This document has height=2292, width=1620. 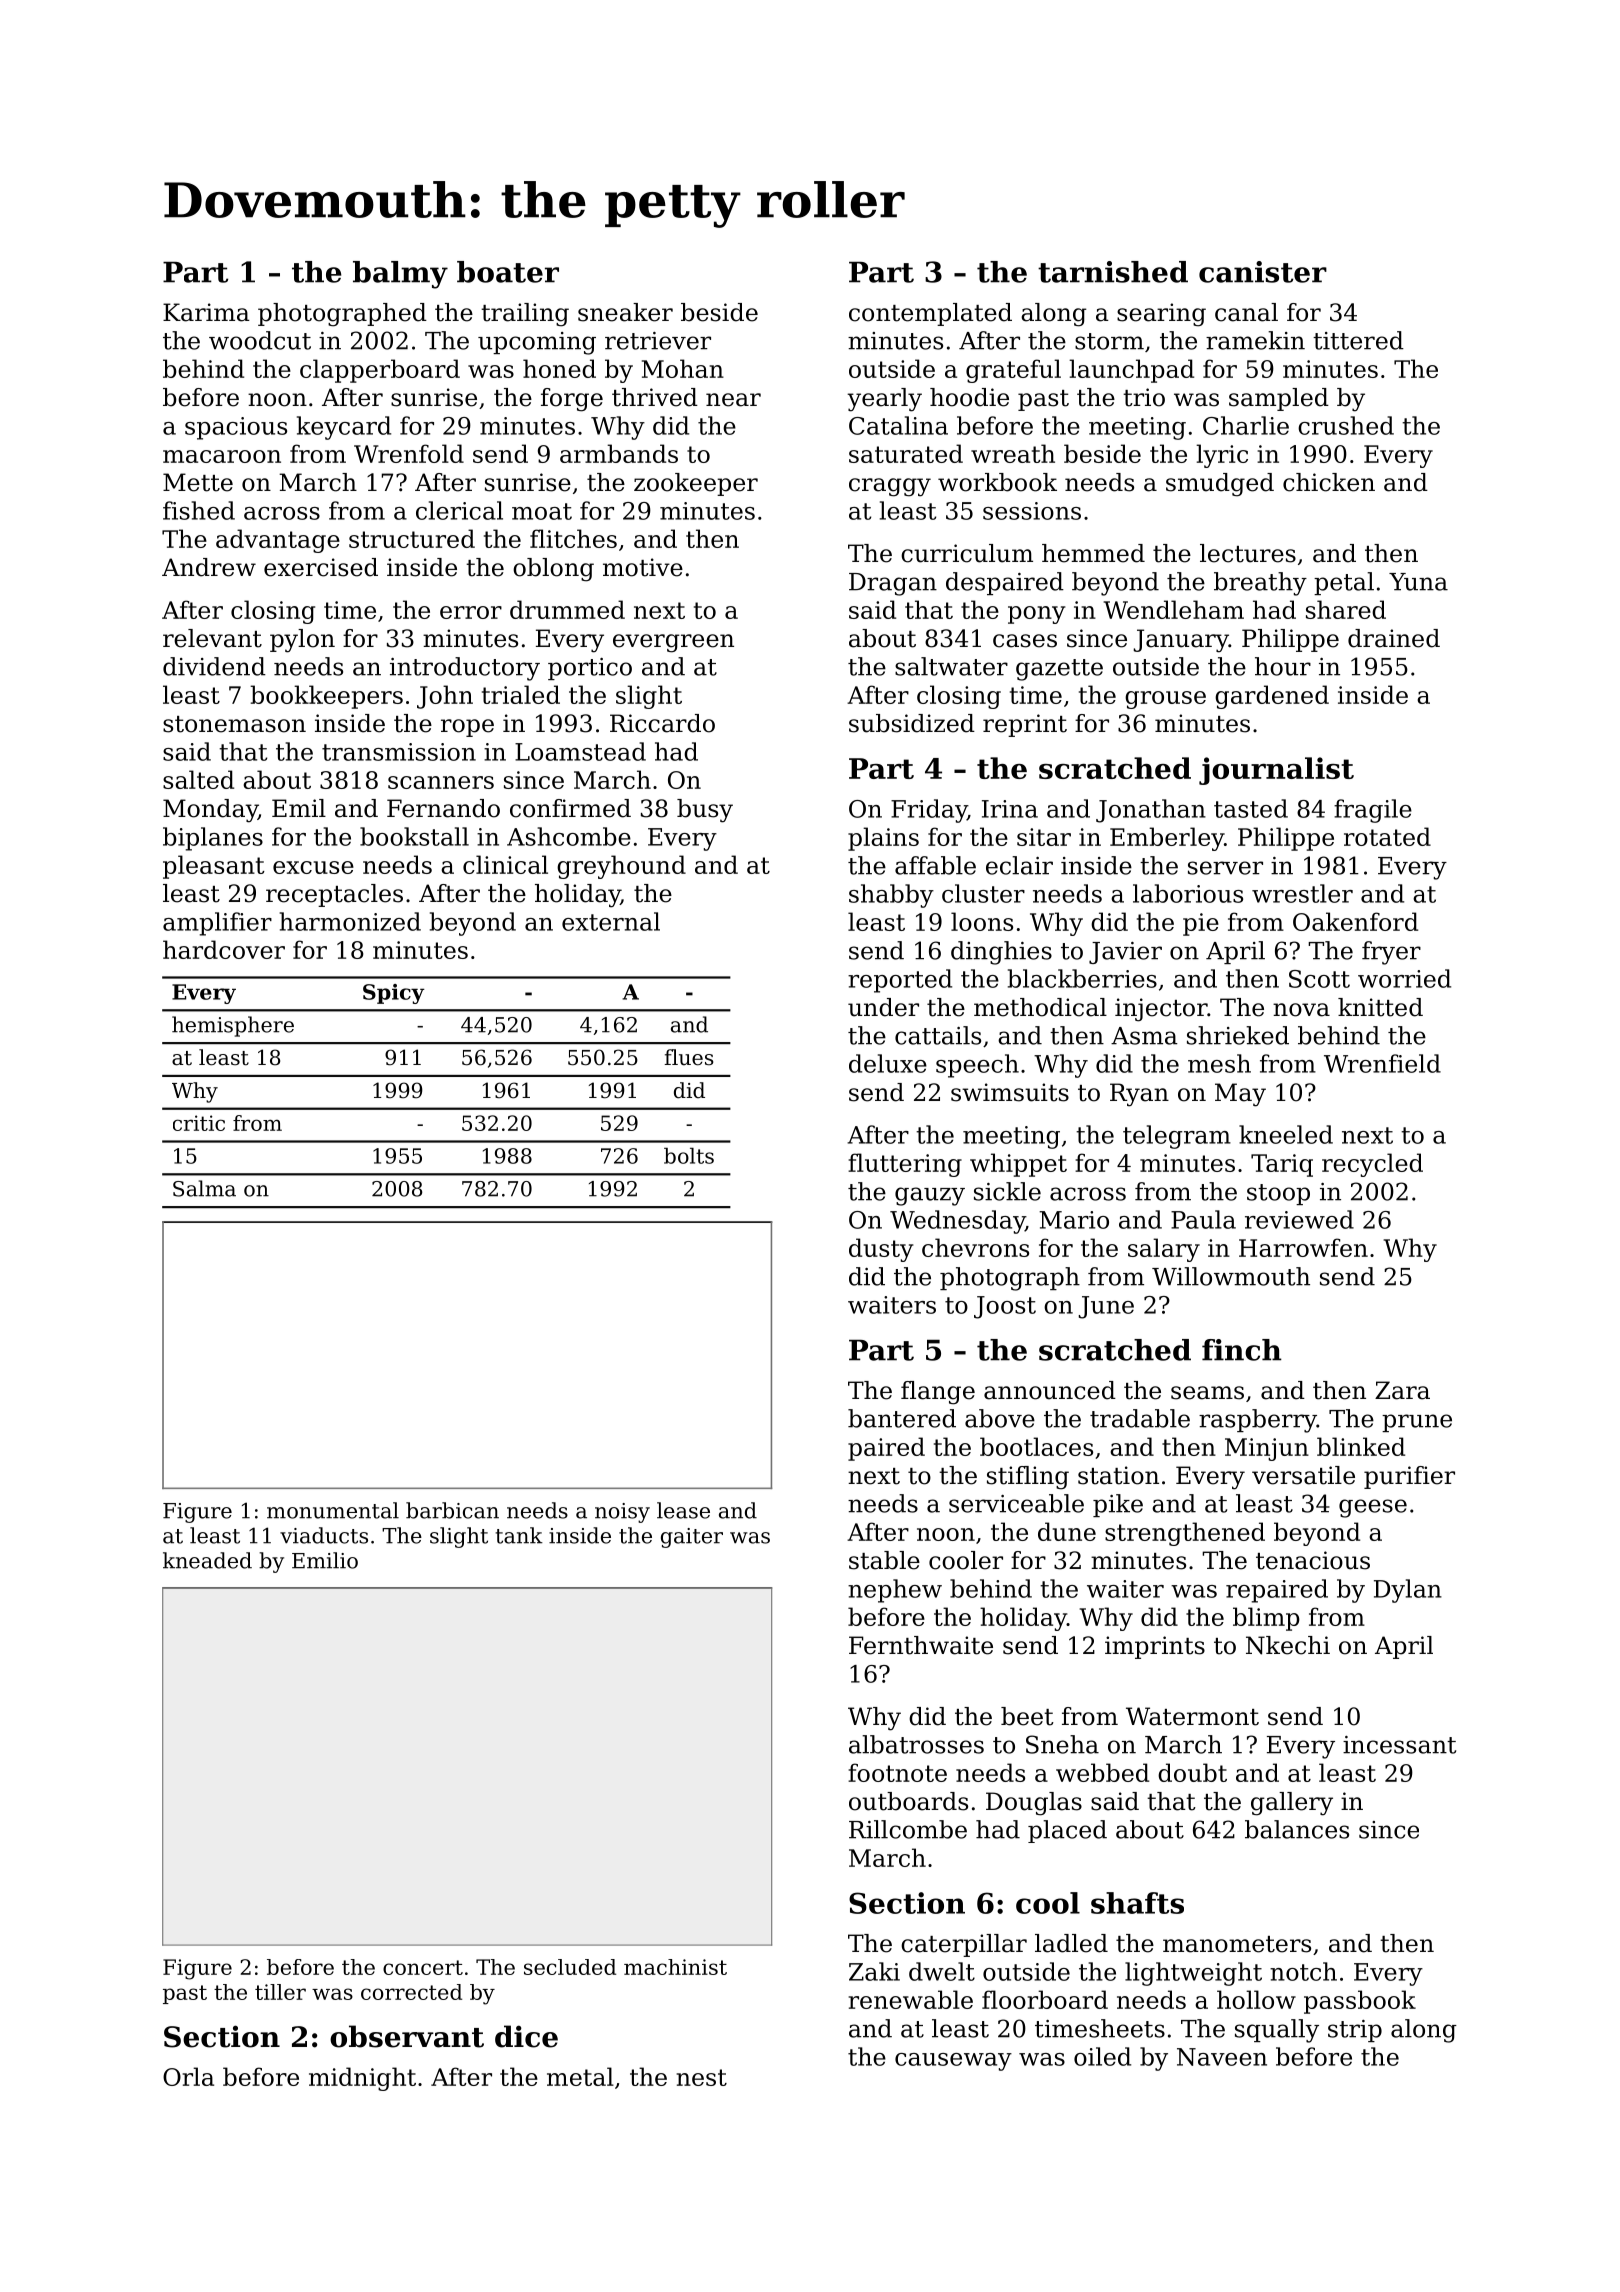 What do you see at coordinates (1263, 272) in the document?
I see `canister` at bounding box center [1263, 272].
